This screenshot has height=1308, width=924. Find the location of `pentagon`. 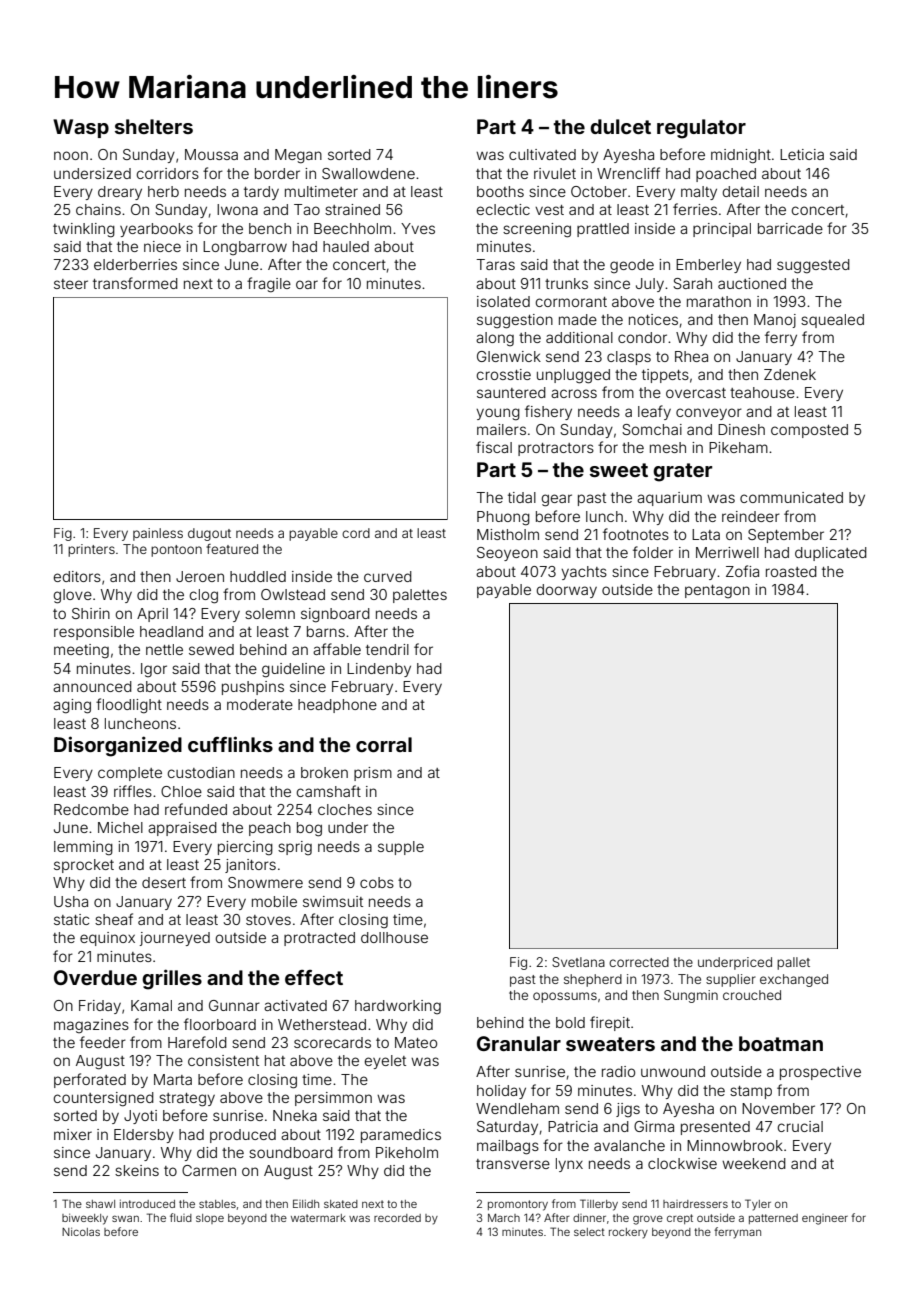

pentagon is located at coordinates (717, 592).
